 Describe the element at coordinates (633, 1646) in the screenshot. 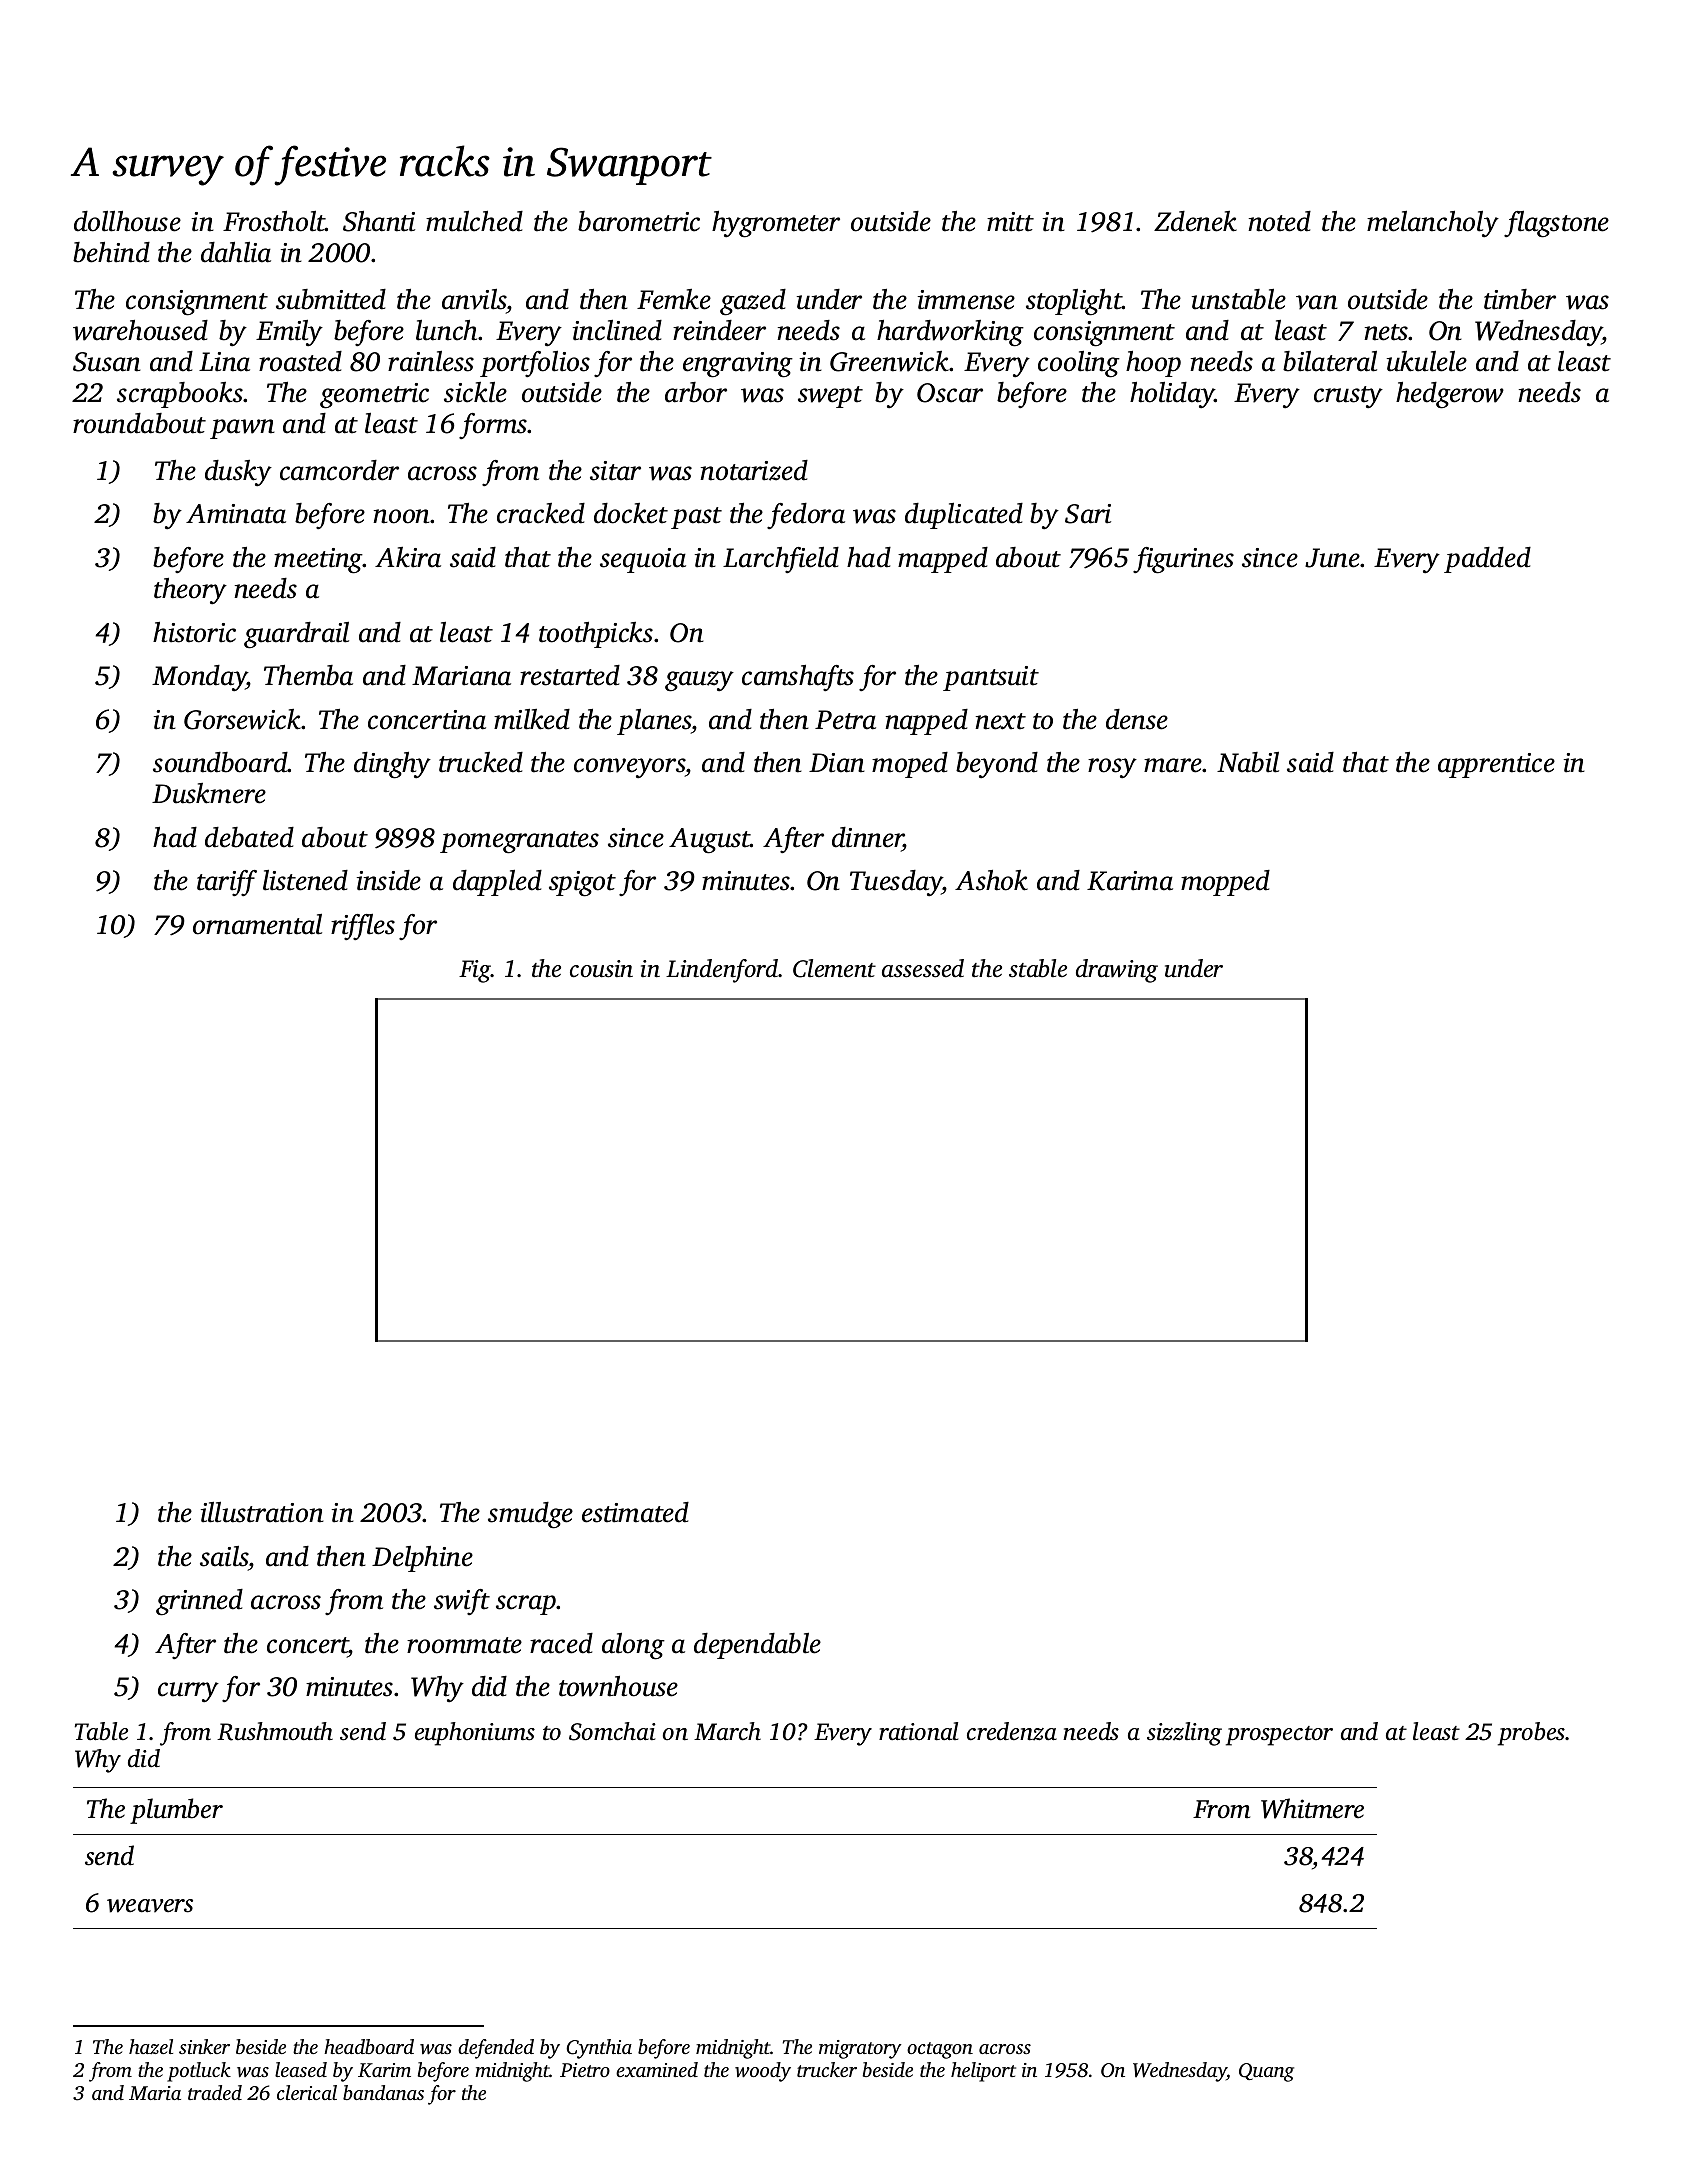

I see `along` at that location.
